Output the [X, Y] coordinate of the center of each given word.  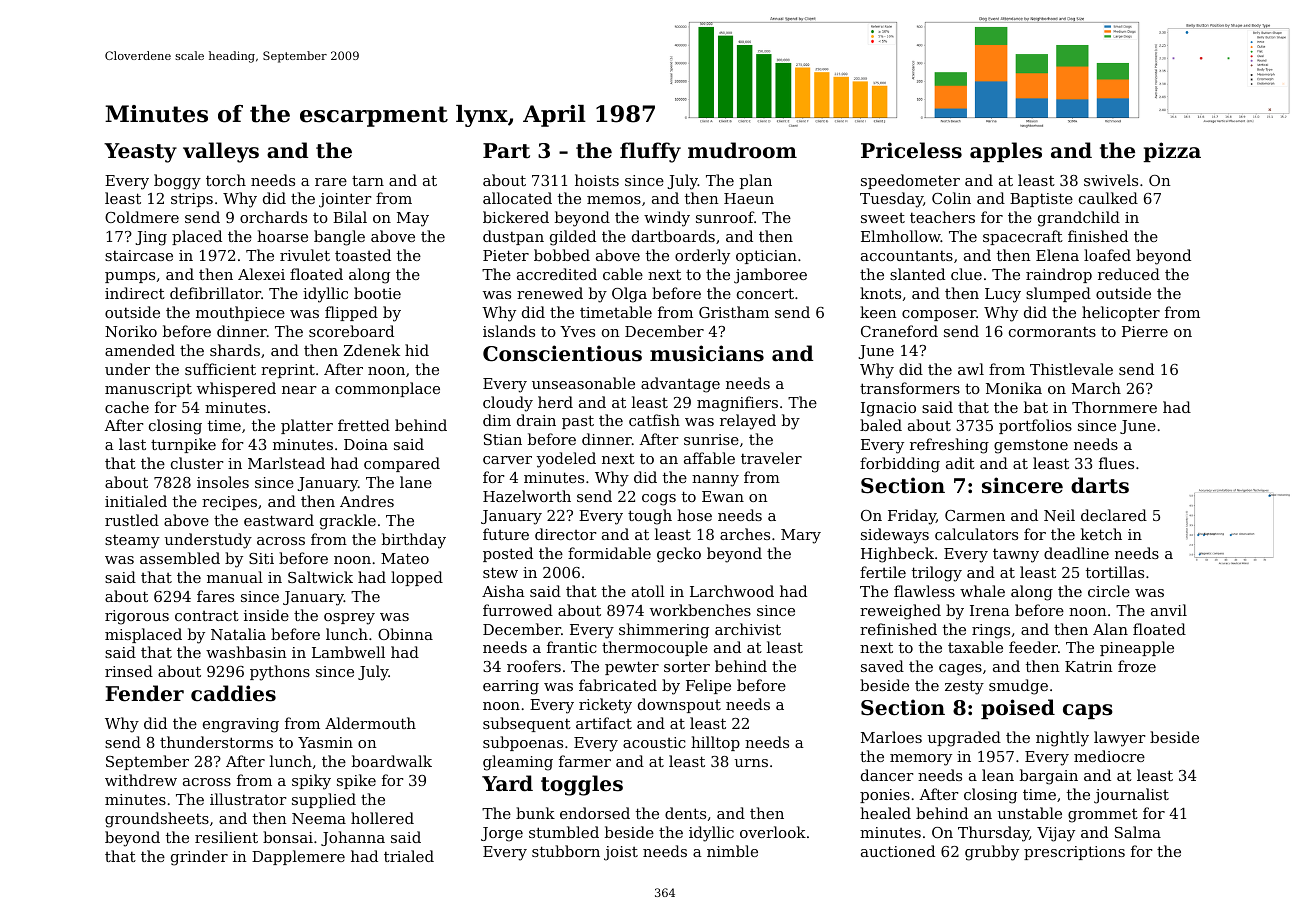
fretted [364, 425]
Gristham [734, 312]
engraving [241, 725]
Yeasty [140, 153]
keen [878, 312]
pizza [1172, 152]
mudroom [742, 150]
